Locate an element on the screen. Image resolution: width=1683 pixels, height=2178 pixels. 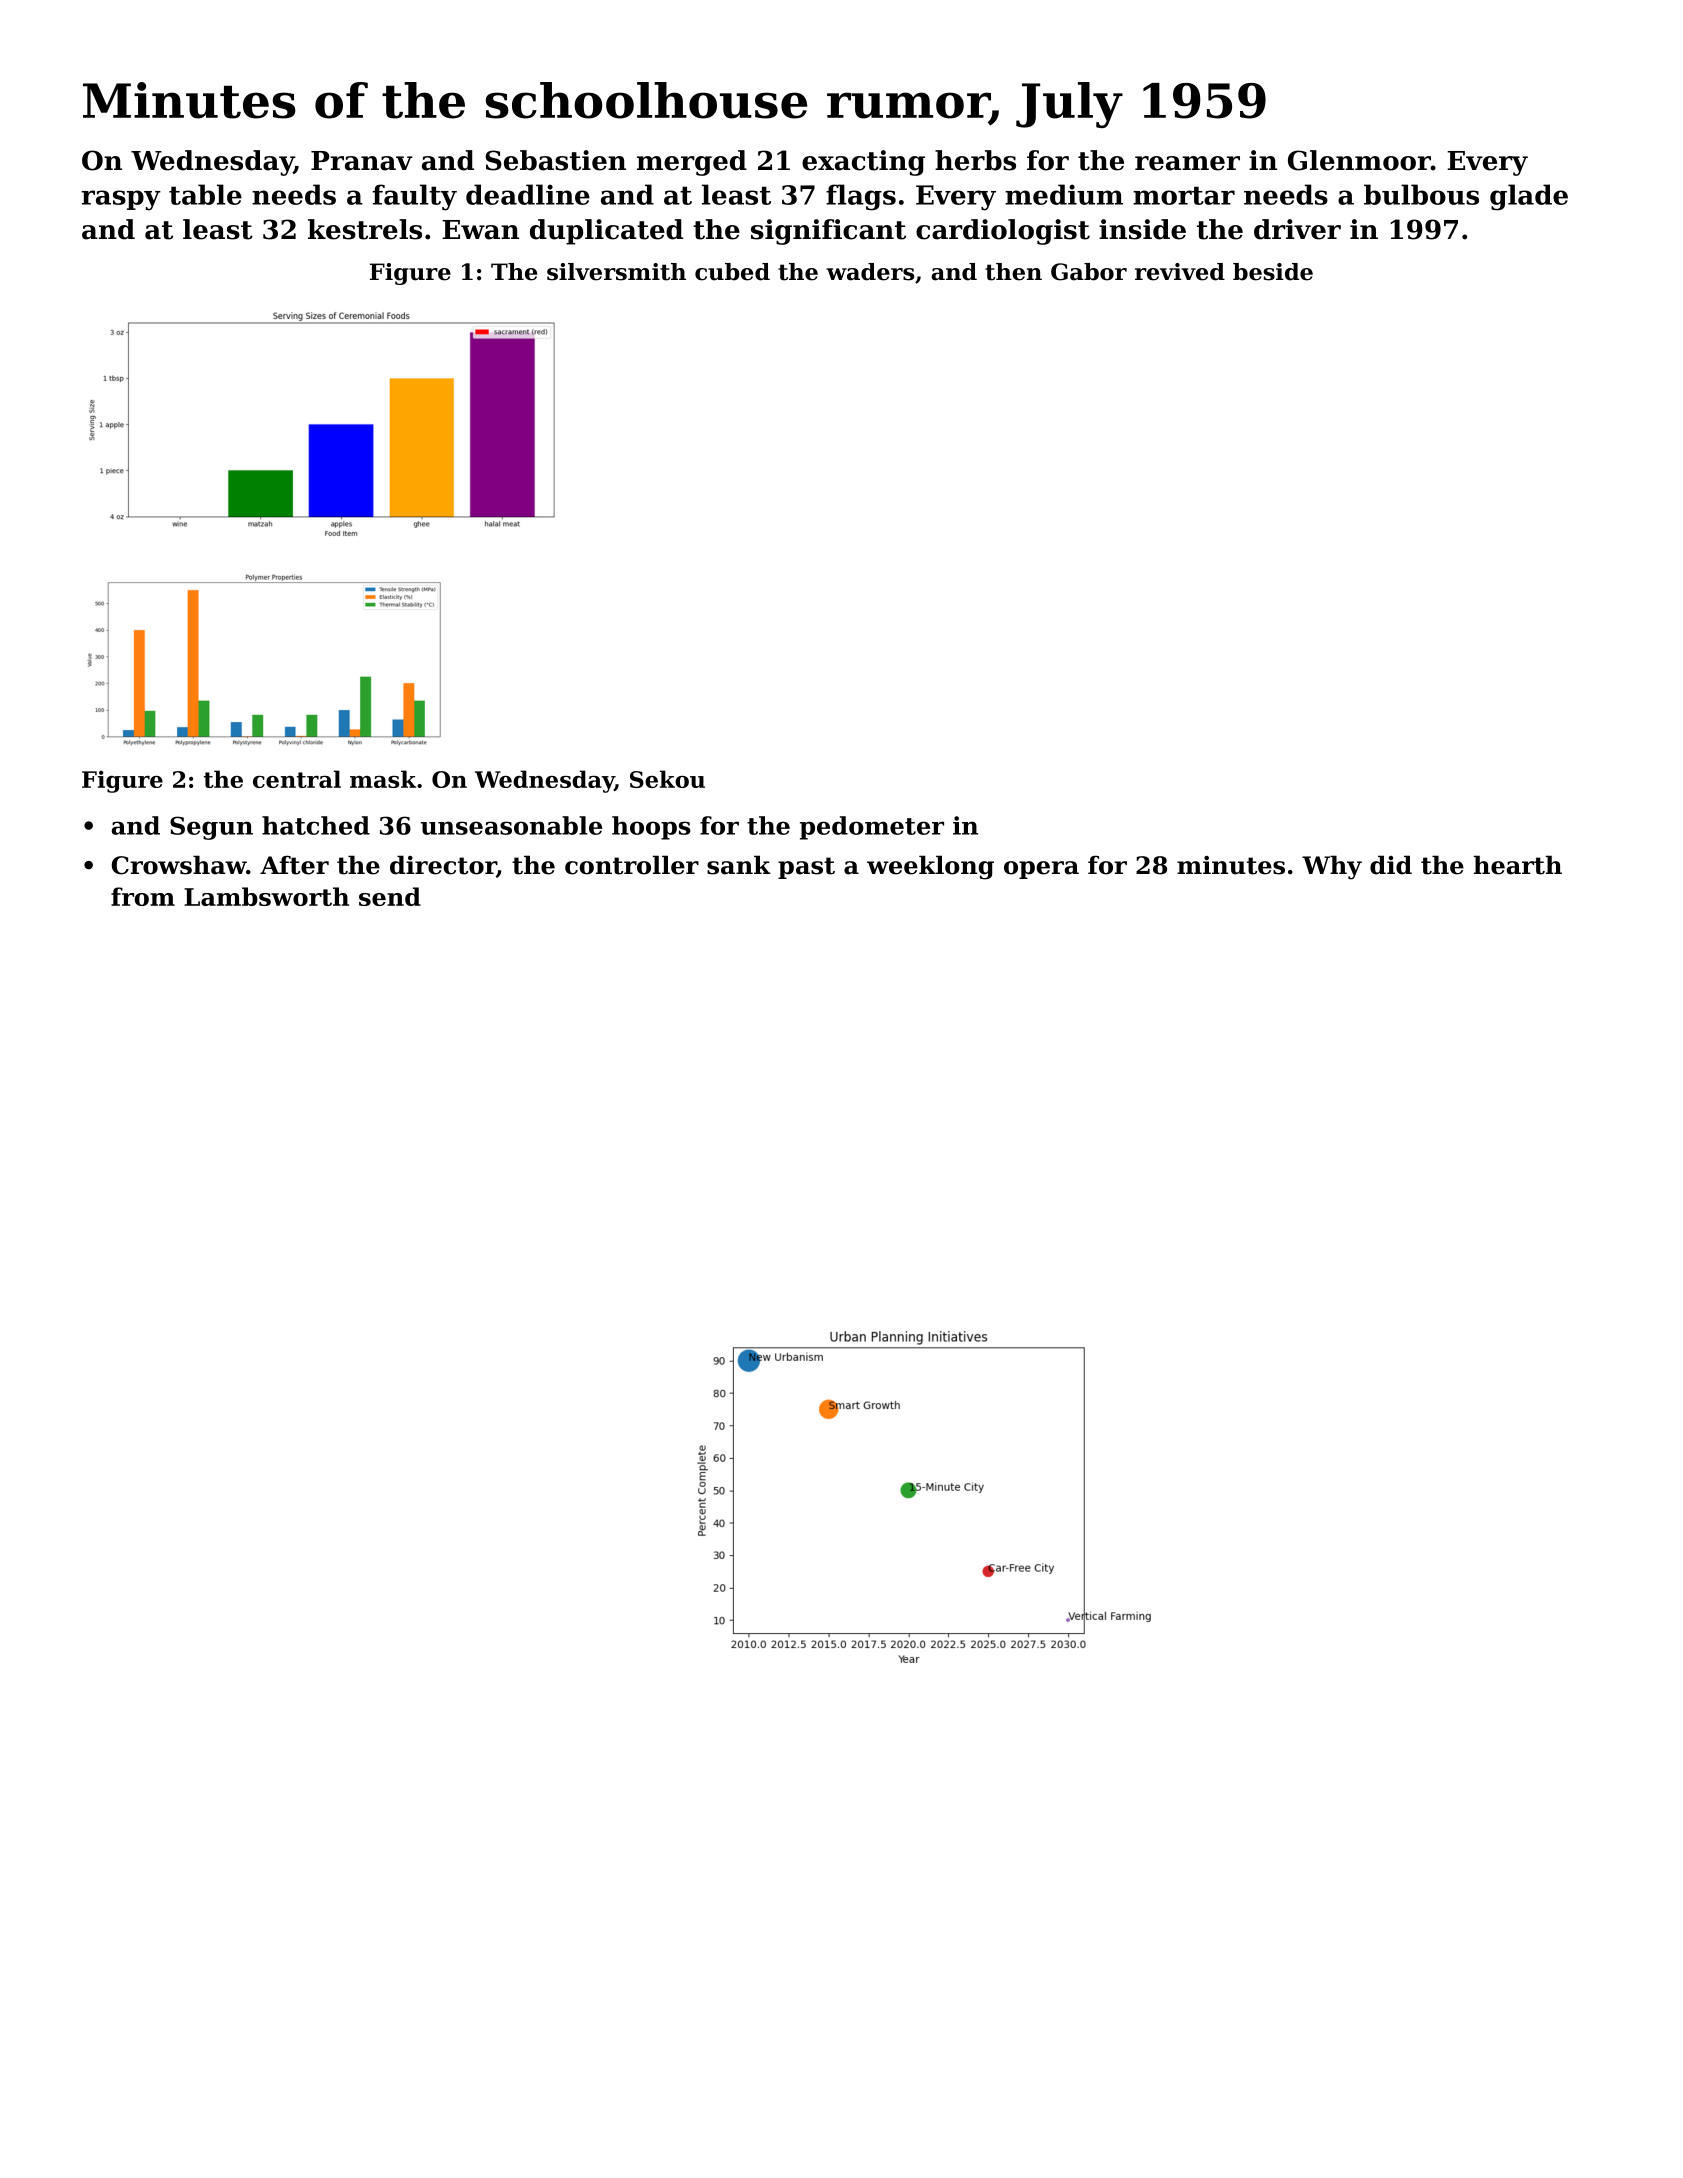
beside is located at coordinates (1273, 272).
